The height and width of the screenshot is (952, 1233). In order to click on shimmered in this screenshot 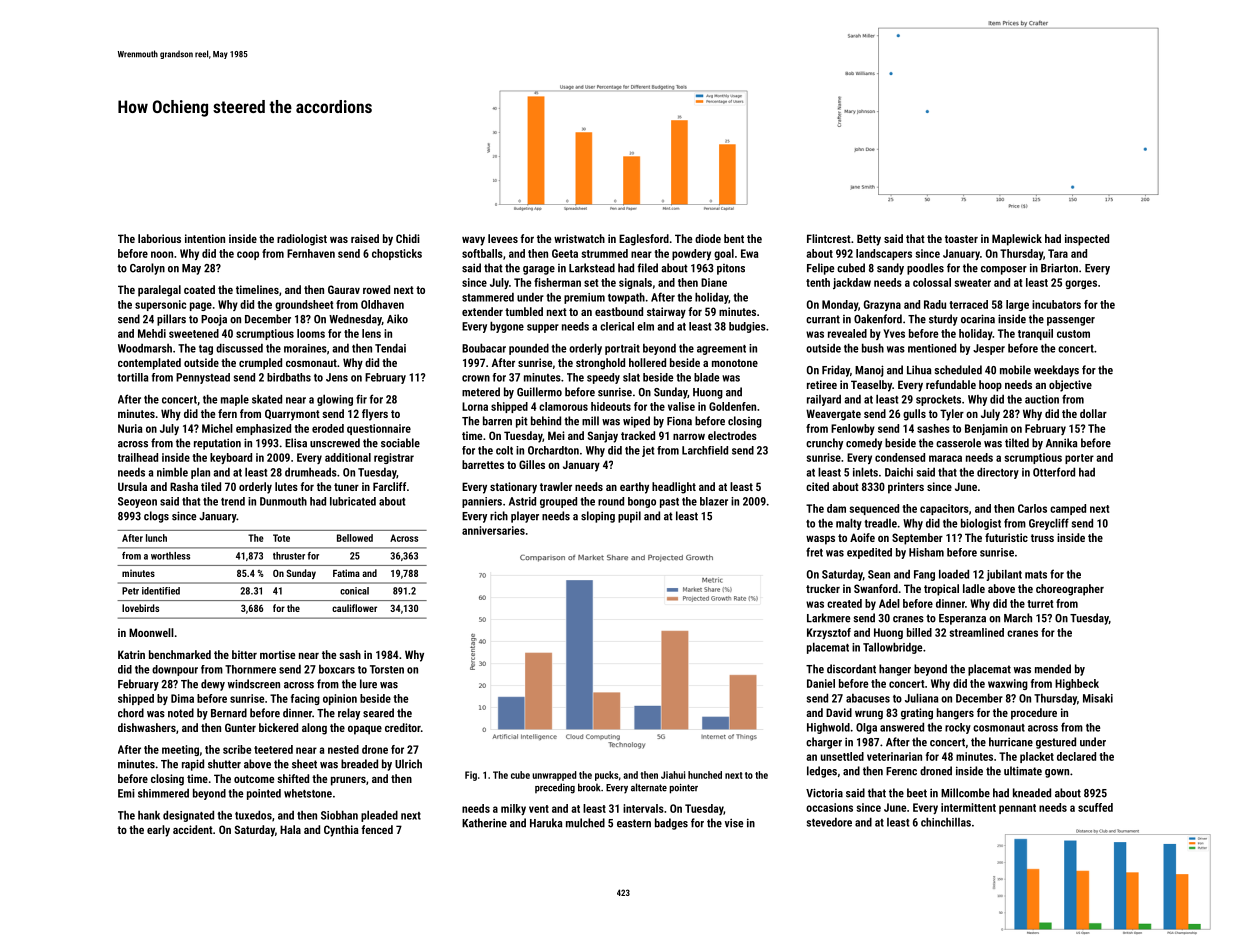, I will do `click(163, 793)`.
